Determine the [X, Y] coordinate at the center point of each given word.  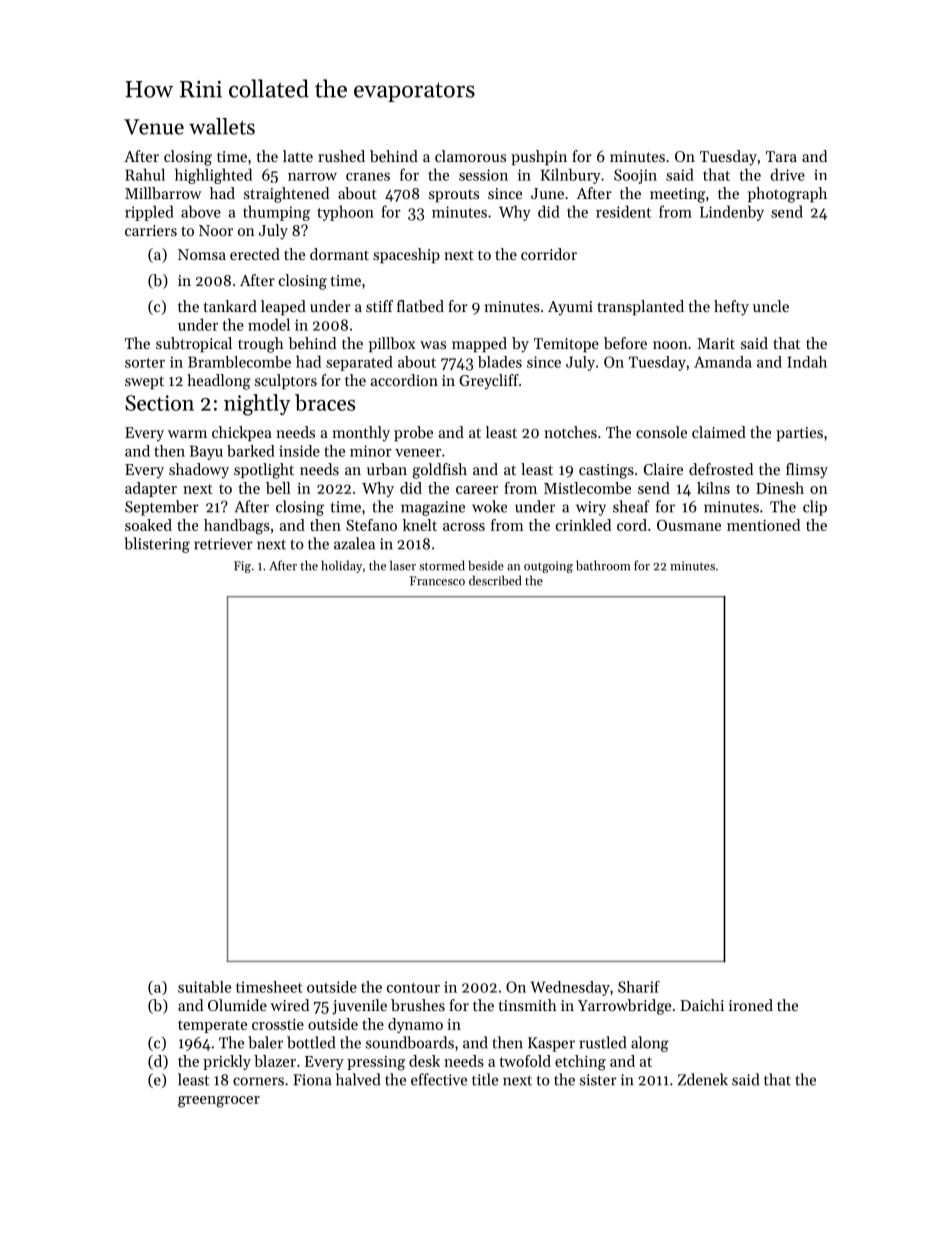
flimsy [807, 471]
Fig [242, 567]
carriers [151, 230]
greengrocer [219, 1102]
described [495, 580]
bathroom [603, 565]
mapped [479, 344]
